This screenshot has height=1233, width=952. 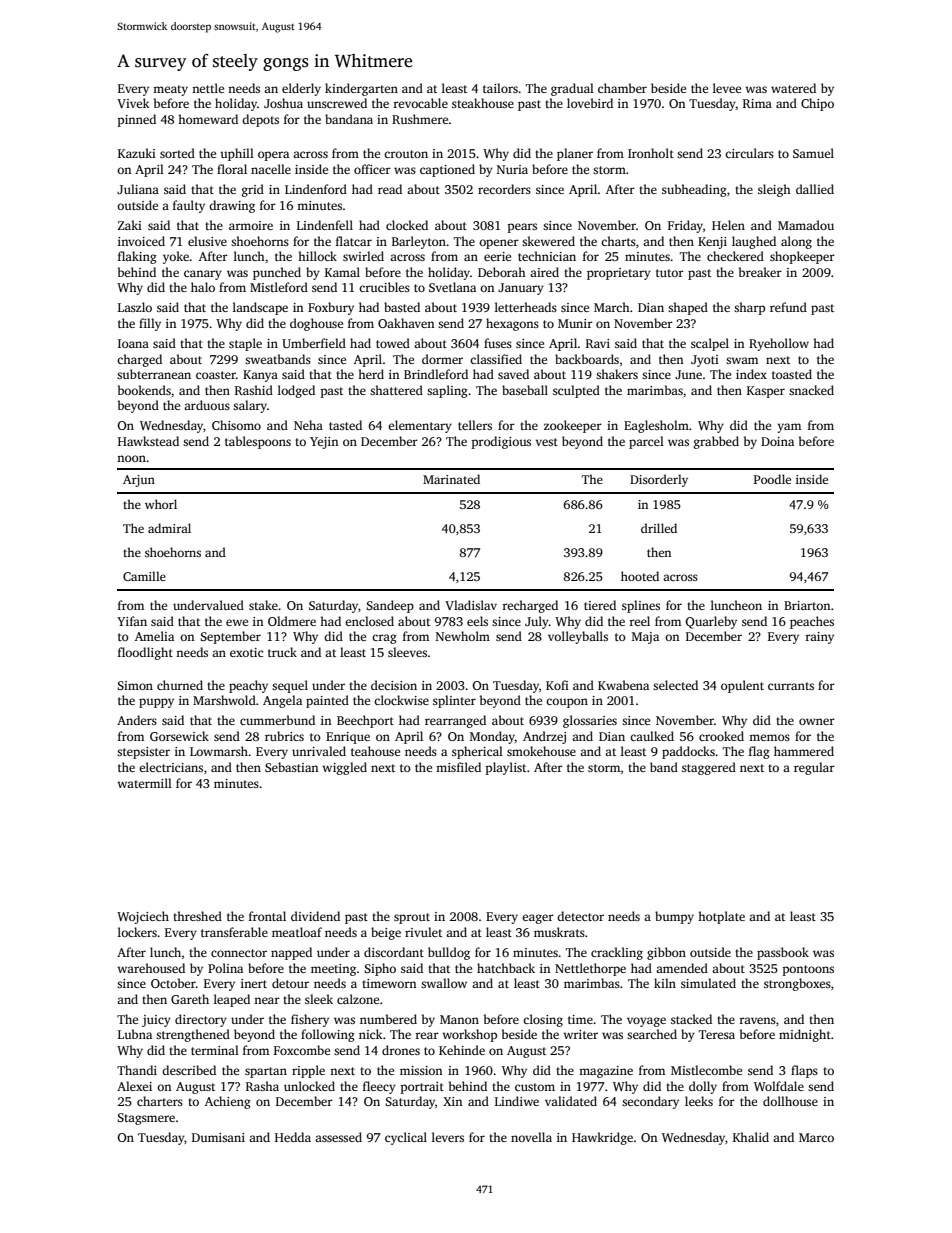 What do you see at coordinates (544, 737) in the screenshot?
I see `Andrzej` at bounding box center [544, 737].
